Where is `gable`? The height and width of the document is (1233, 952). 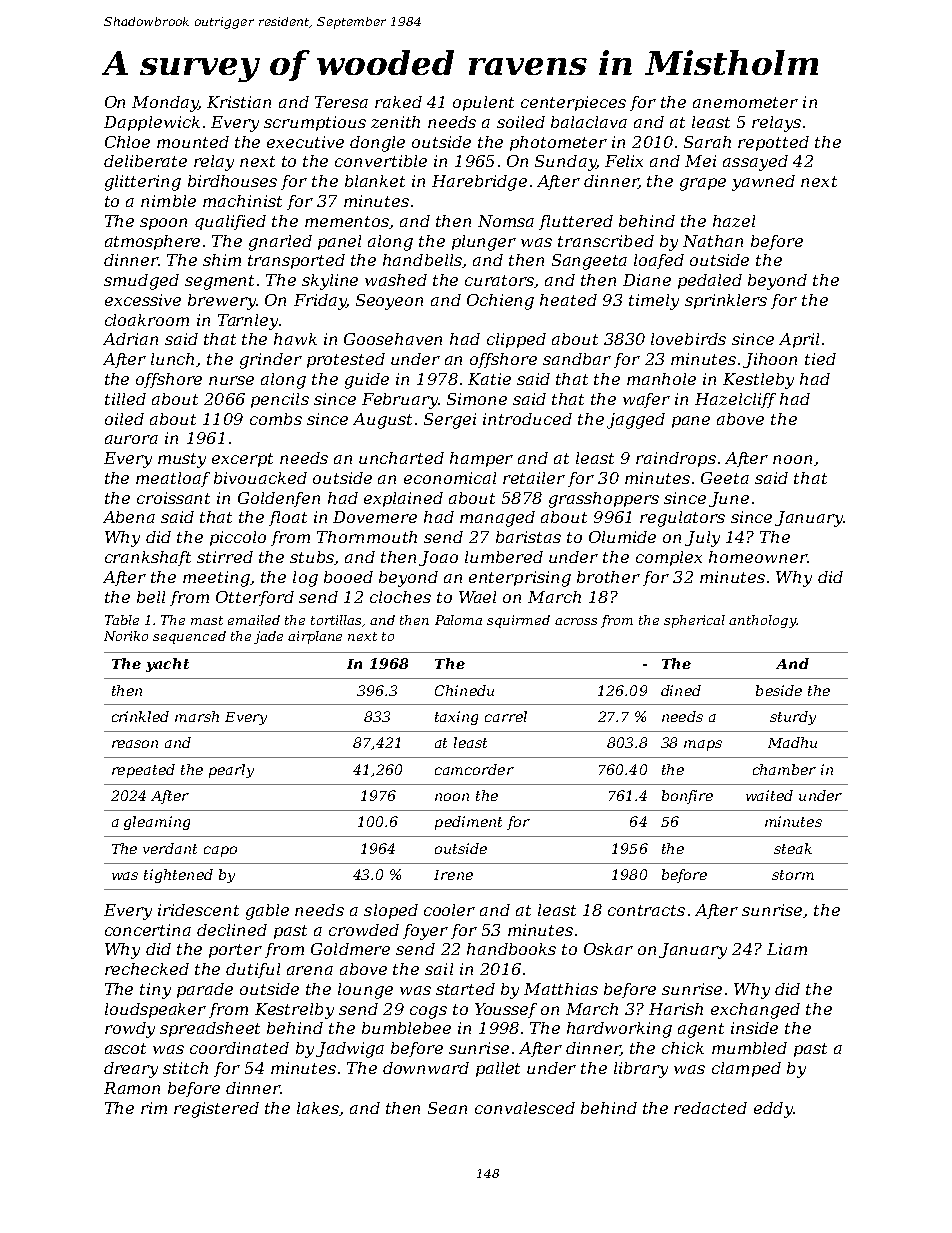
gable is located at coordinates (267, 912).
